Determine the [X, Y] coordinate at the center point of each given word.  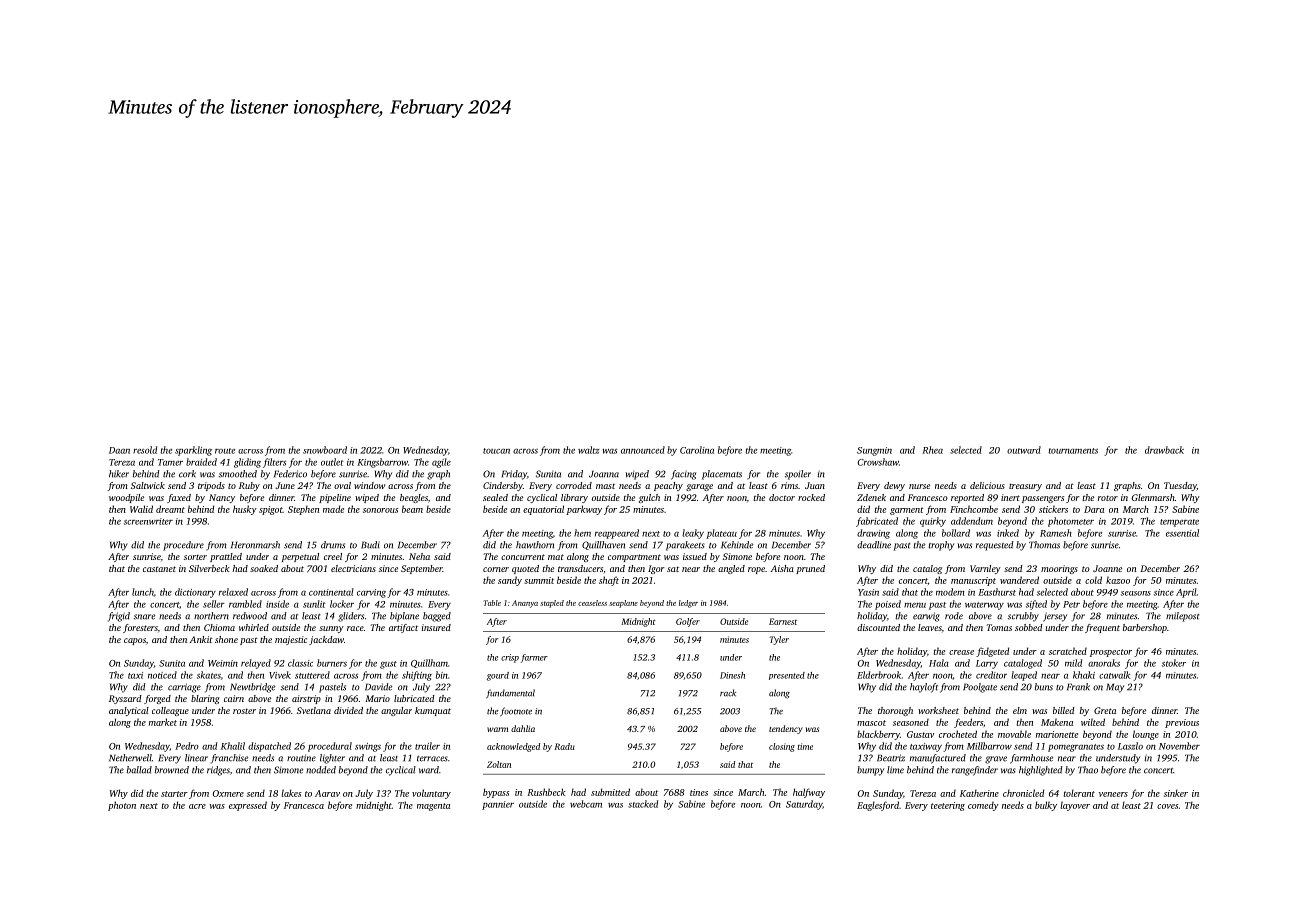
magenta [433, 807]
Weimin [223, 663]
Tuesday [1180, 486]
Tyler [779, 640]
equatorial [543, 510]
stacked [643, 804]
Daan [119, 450]
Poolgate [980, 688]
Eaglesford [878, 806]
